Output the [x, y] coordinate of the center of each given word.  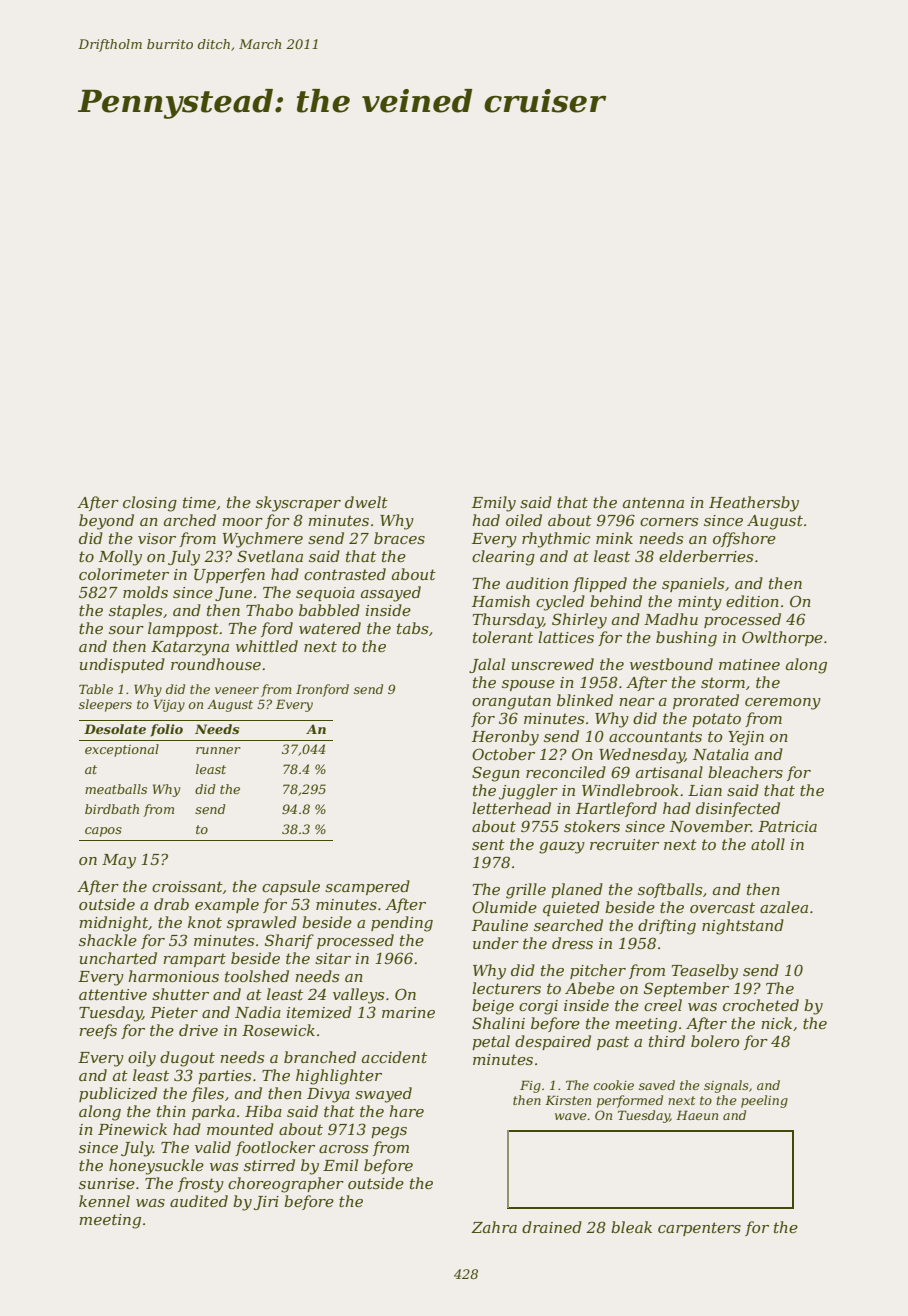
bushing [686, 639]
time [199, 502]
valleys [358, 996]
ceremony [783, 704]
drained [552, 1227]
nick [776, 1023]
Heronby [505, 738]
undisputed [122, 665]
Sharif [289, 941]
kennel [104, 1201]
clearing [503, 558]
